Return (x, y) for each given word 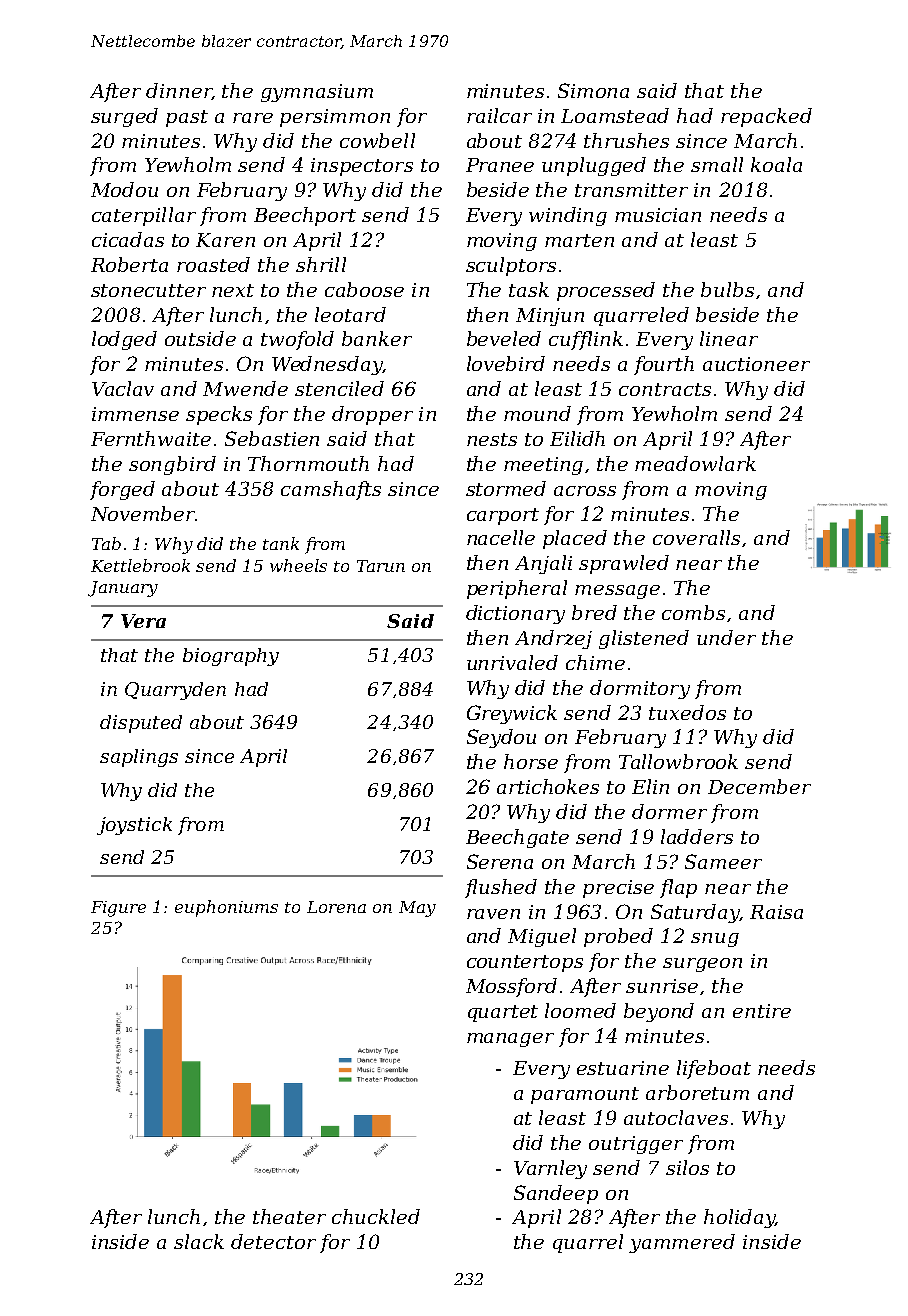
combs (693, 612)
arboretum (697, 1092)
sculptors (511, 266)
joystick (134, 826)
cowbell (377, 140)
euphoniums (226, 908)
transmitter (631, 190)
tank (281, 543)
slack (199, 1241)
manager (510, 1040)
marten (579, 240)
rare (253, 118)
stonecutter (148, 290)
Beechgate (517, 838)
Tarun (381, 566)
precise (618, 889)
